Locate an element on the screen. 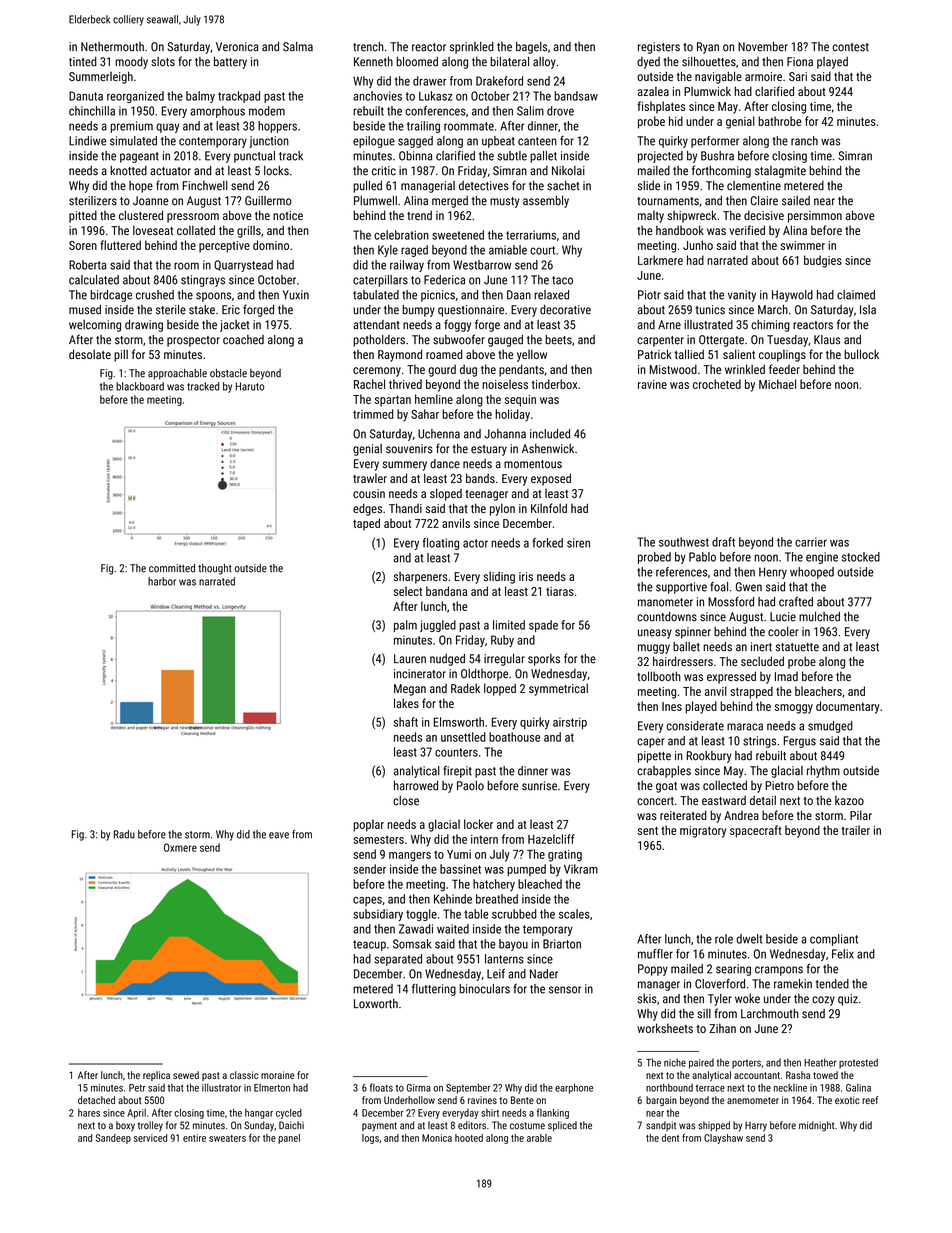  Radu is located at coordinates (124, 834).
